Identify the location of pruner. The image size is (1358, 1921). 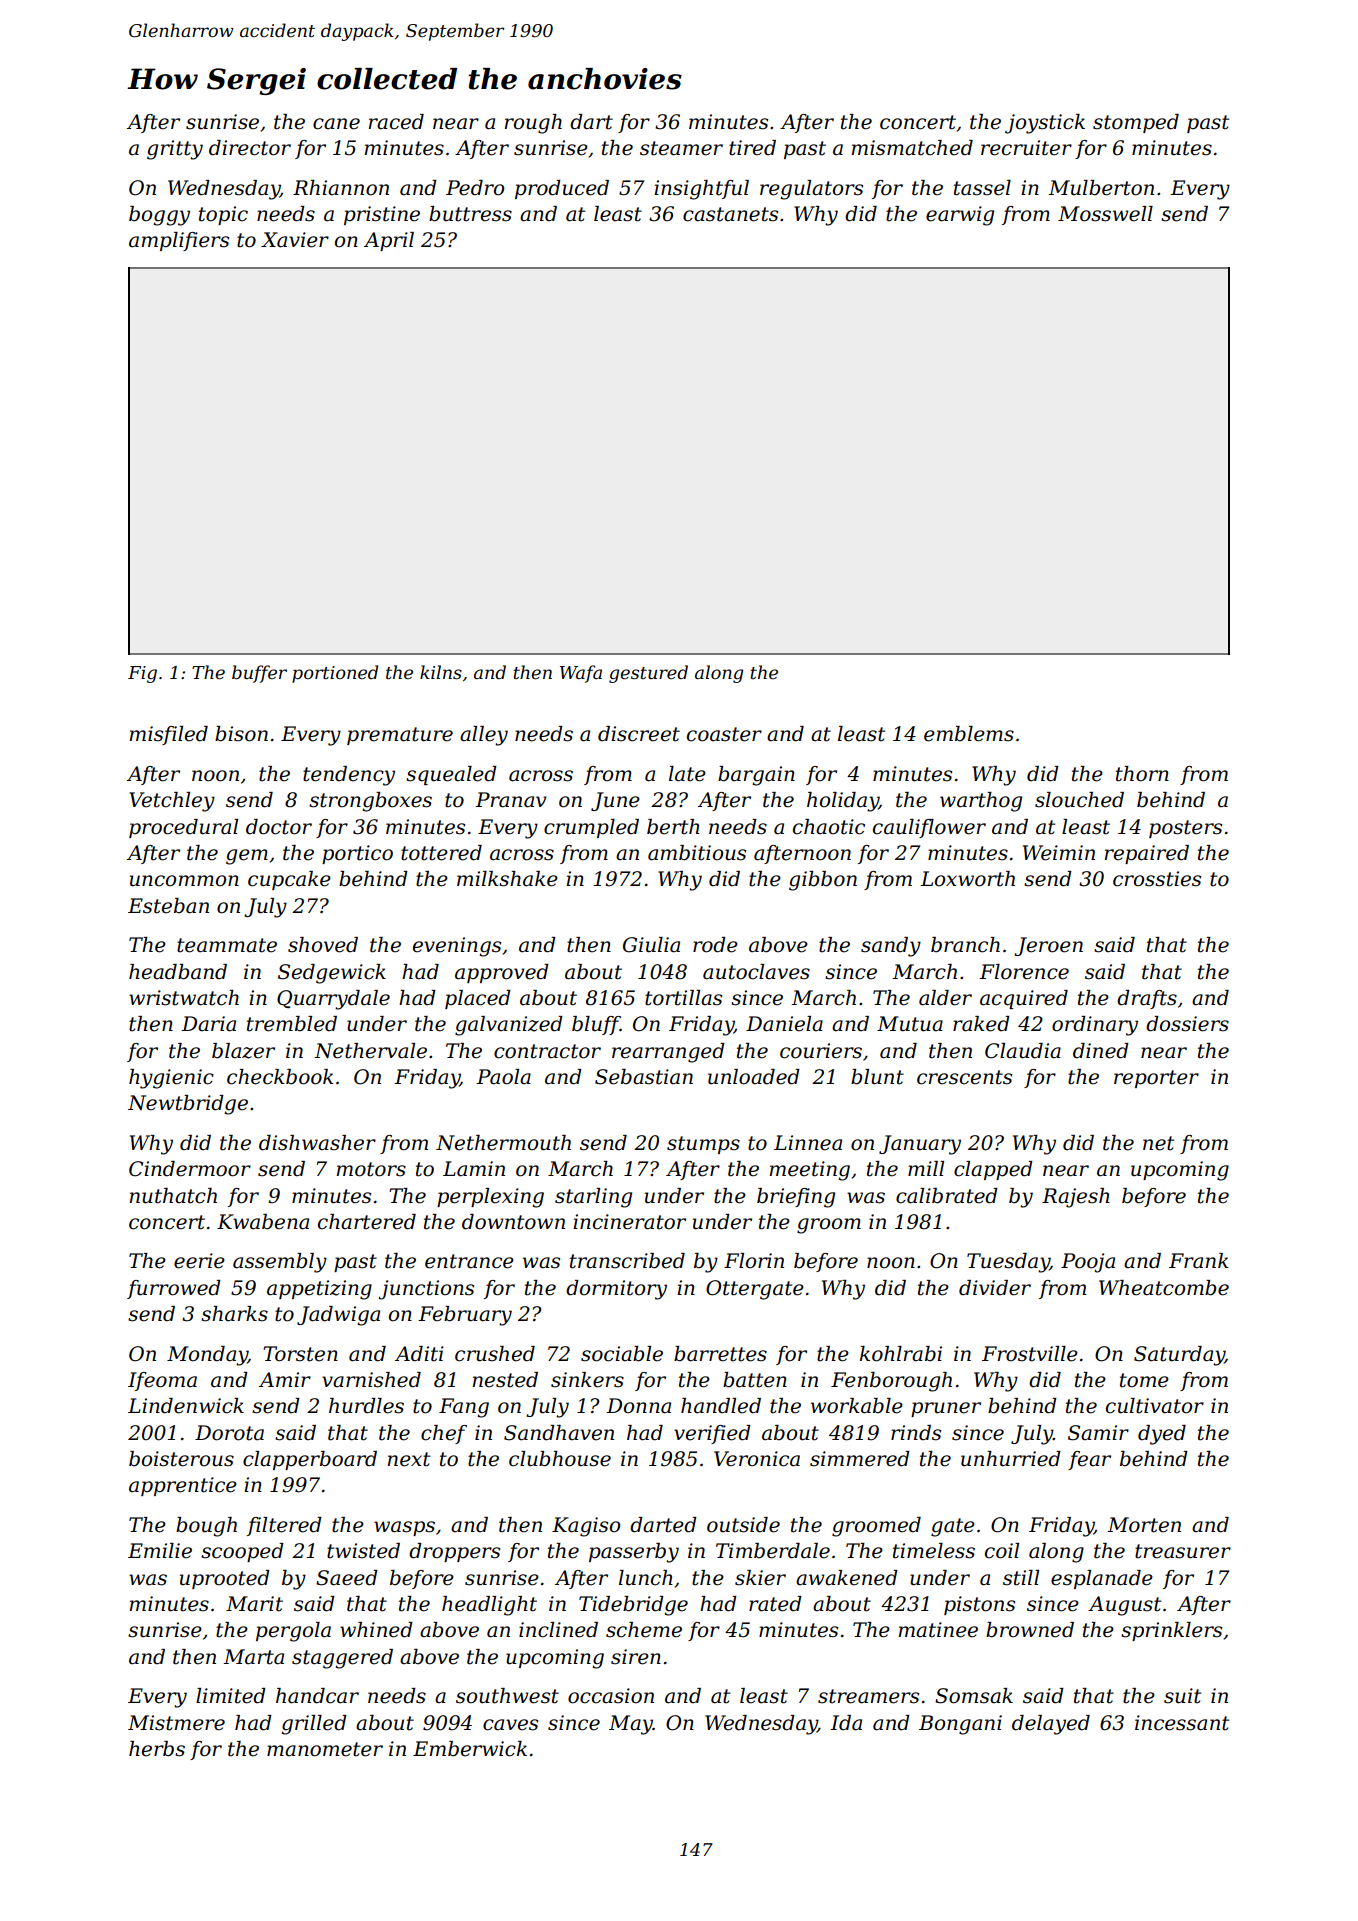
(946, 1409).
